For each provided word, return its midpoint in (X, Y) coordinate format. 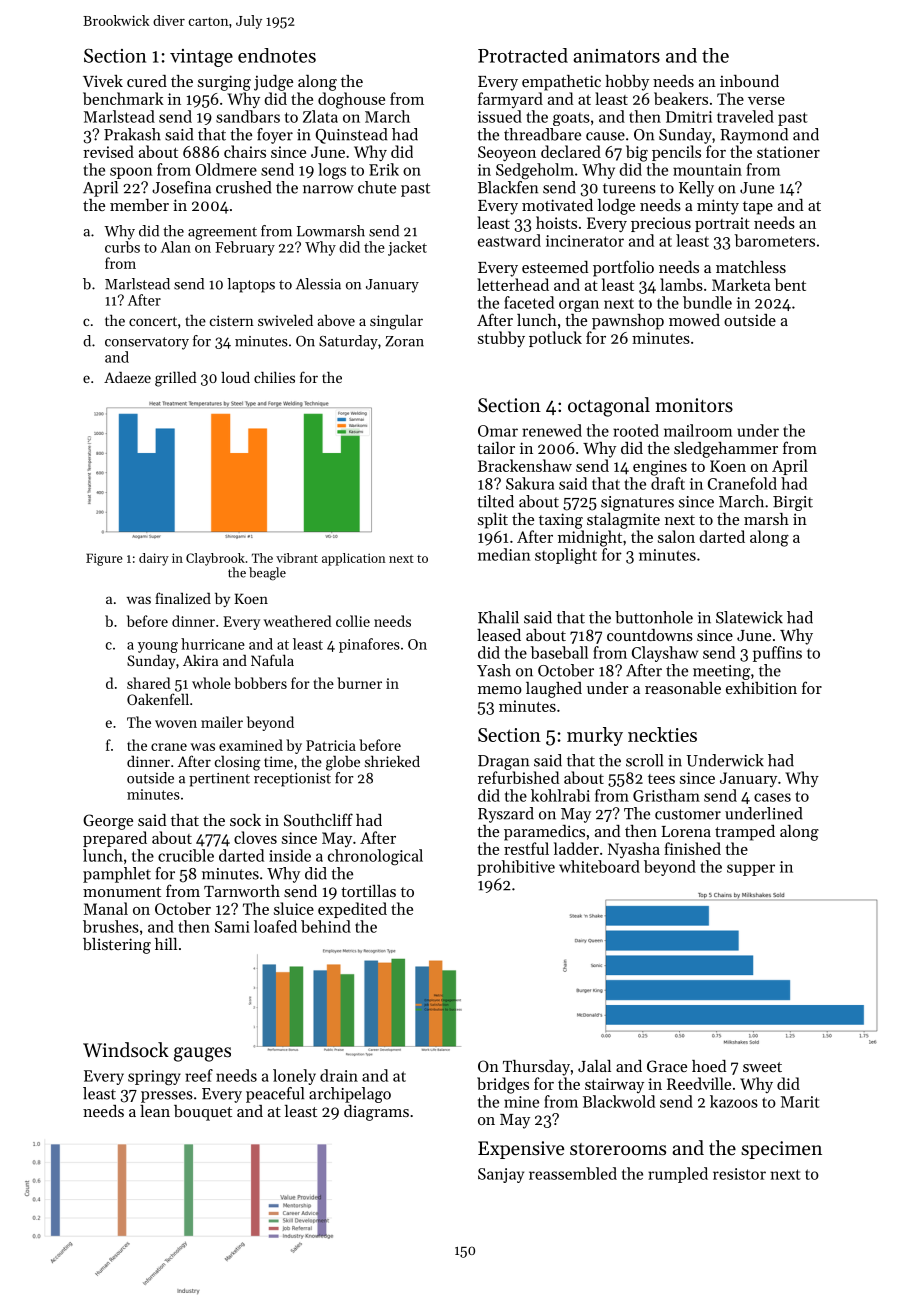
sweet (762, 1067)
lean (155, 1111)
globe (343, 763)
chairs (245, 151)
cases (772, 797)
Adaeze (127, 377)
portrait (722, 224)
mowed (694, 320)
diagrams (376, 1113)
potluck (555, 339)
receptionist (292, 780)
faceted (529, 302)
